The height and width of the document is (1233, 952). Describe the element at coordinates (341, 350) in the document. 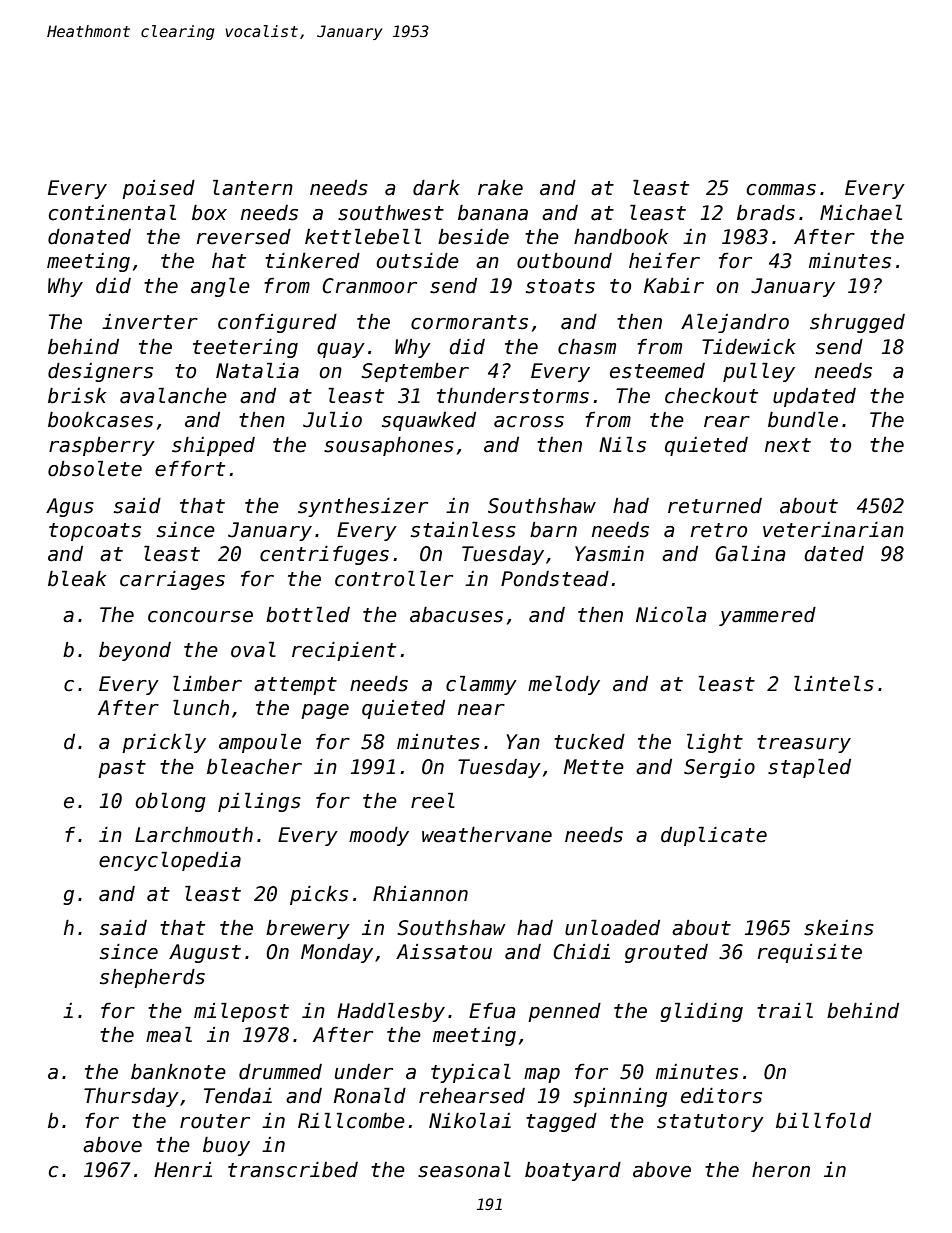

I see `quay` at that location.
